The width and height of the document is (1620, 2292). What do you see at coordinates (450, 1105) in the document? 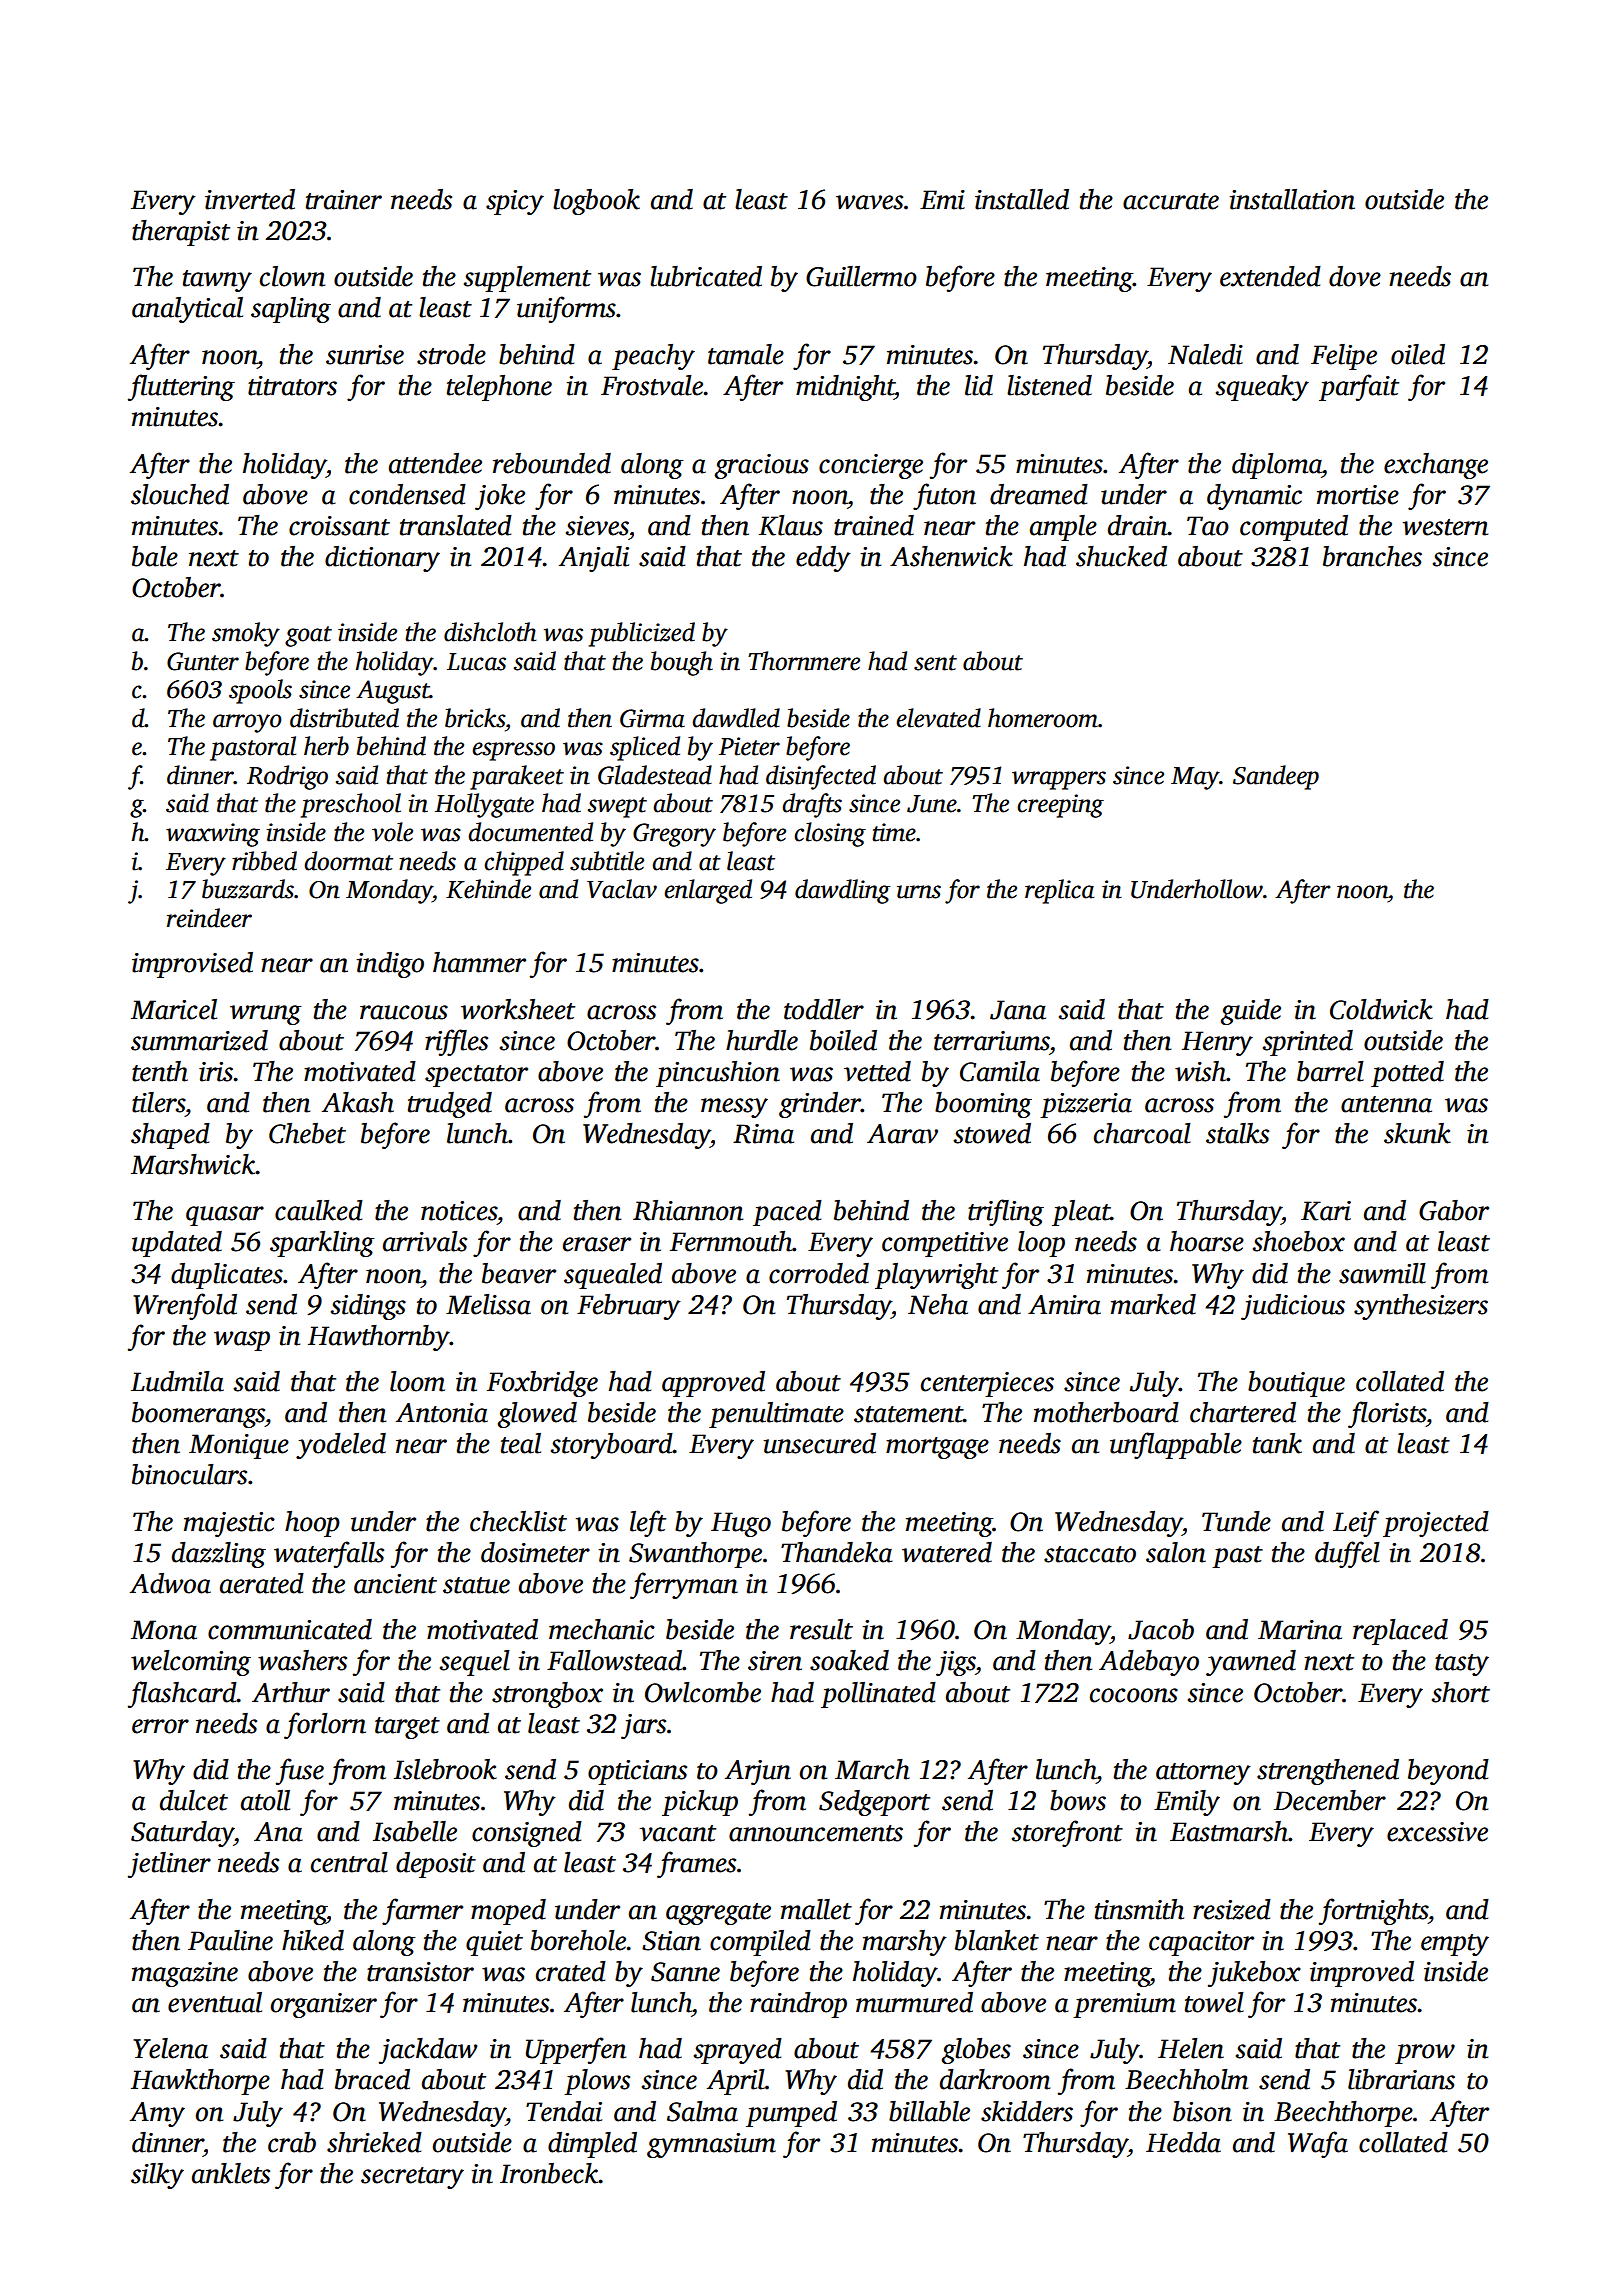
I see `trudged` at bounding box center [450, 1105].
